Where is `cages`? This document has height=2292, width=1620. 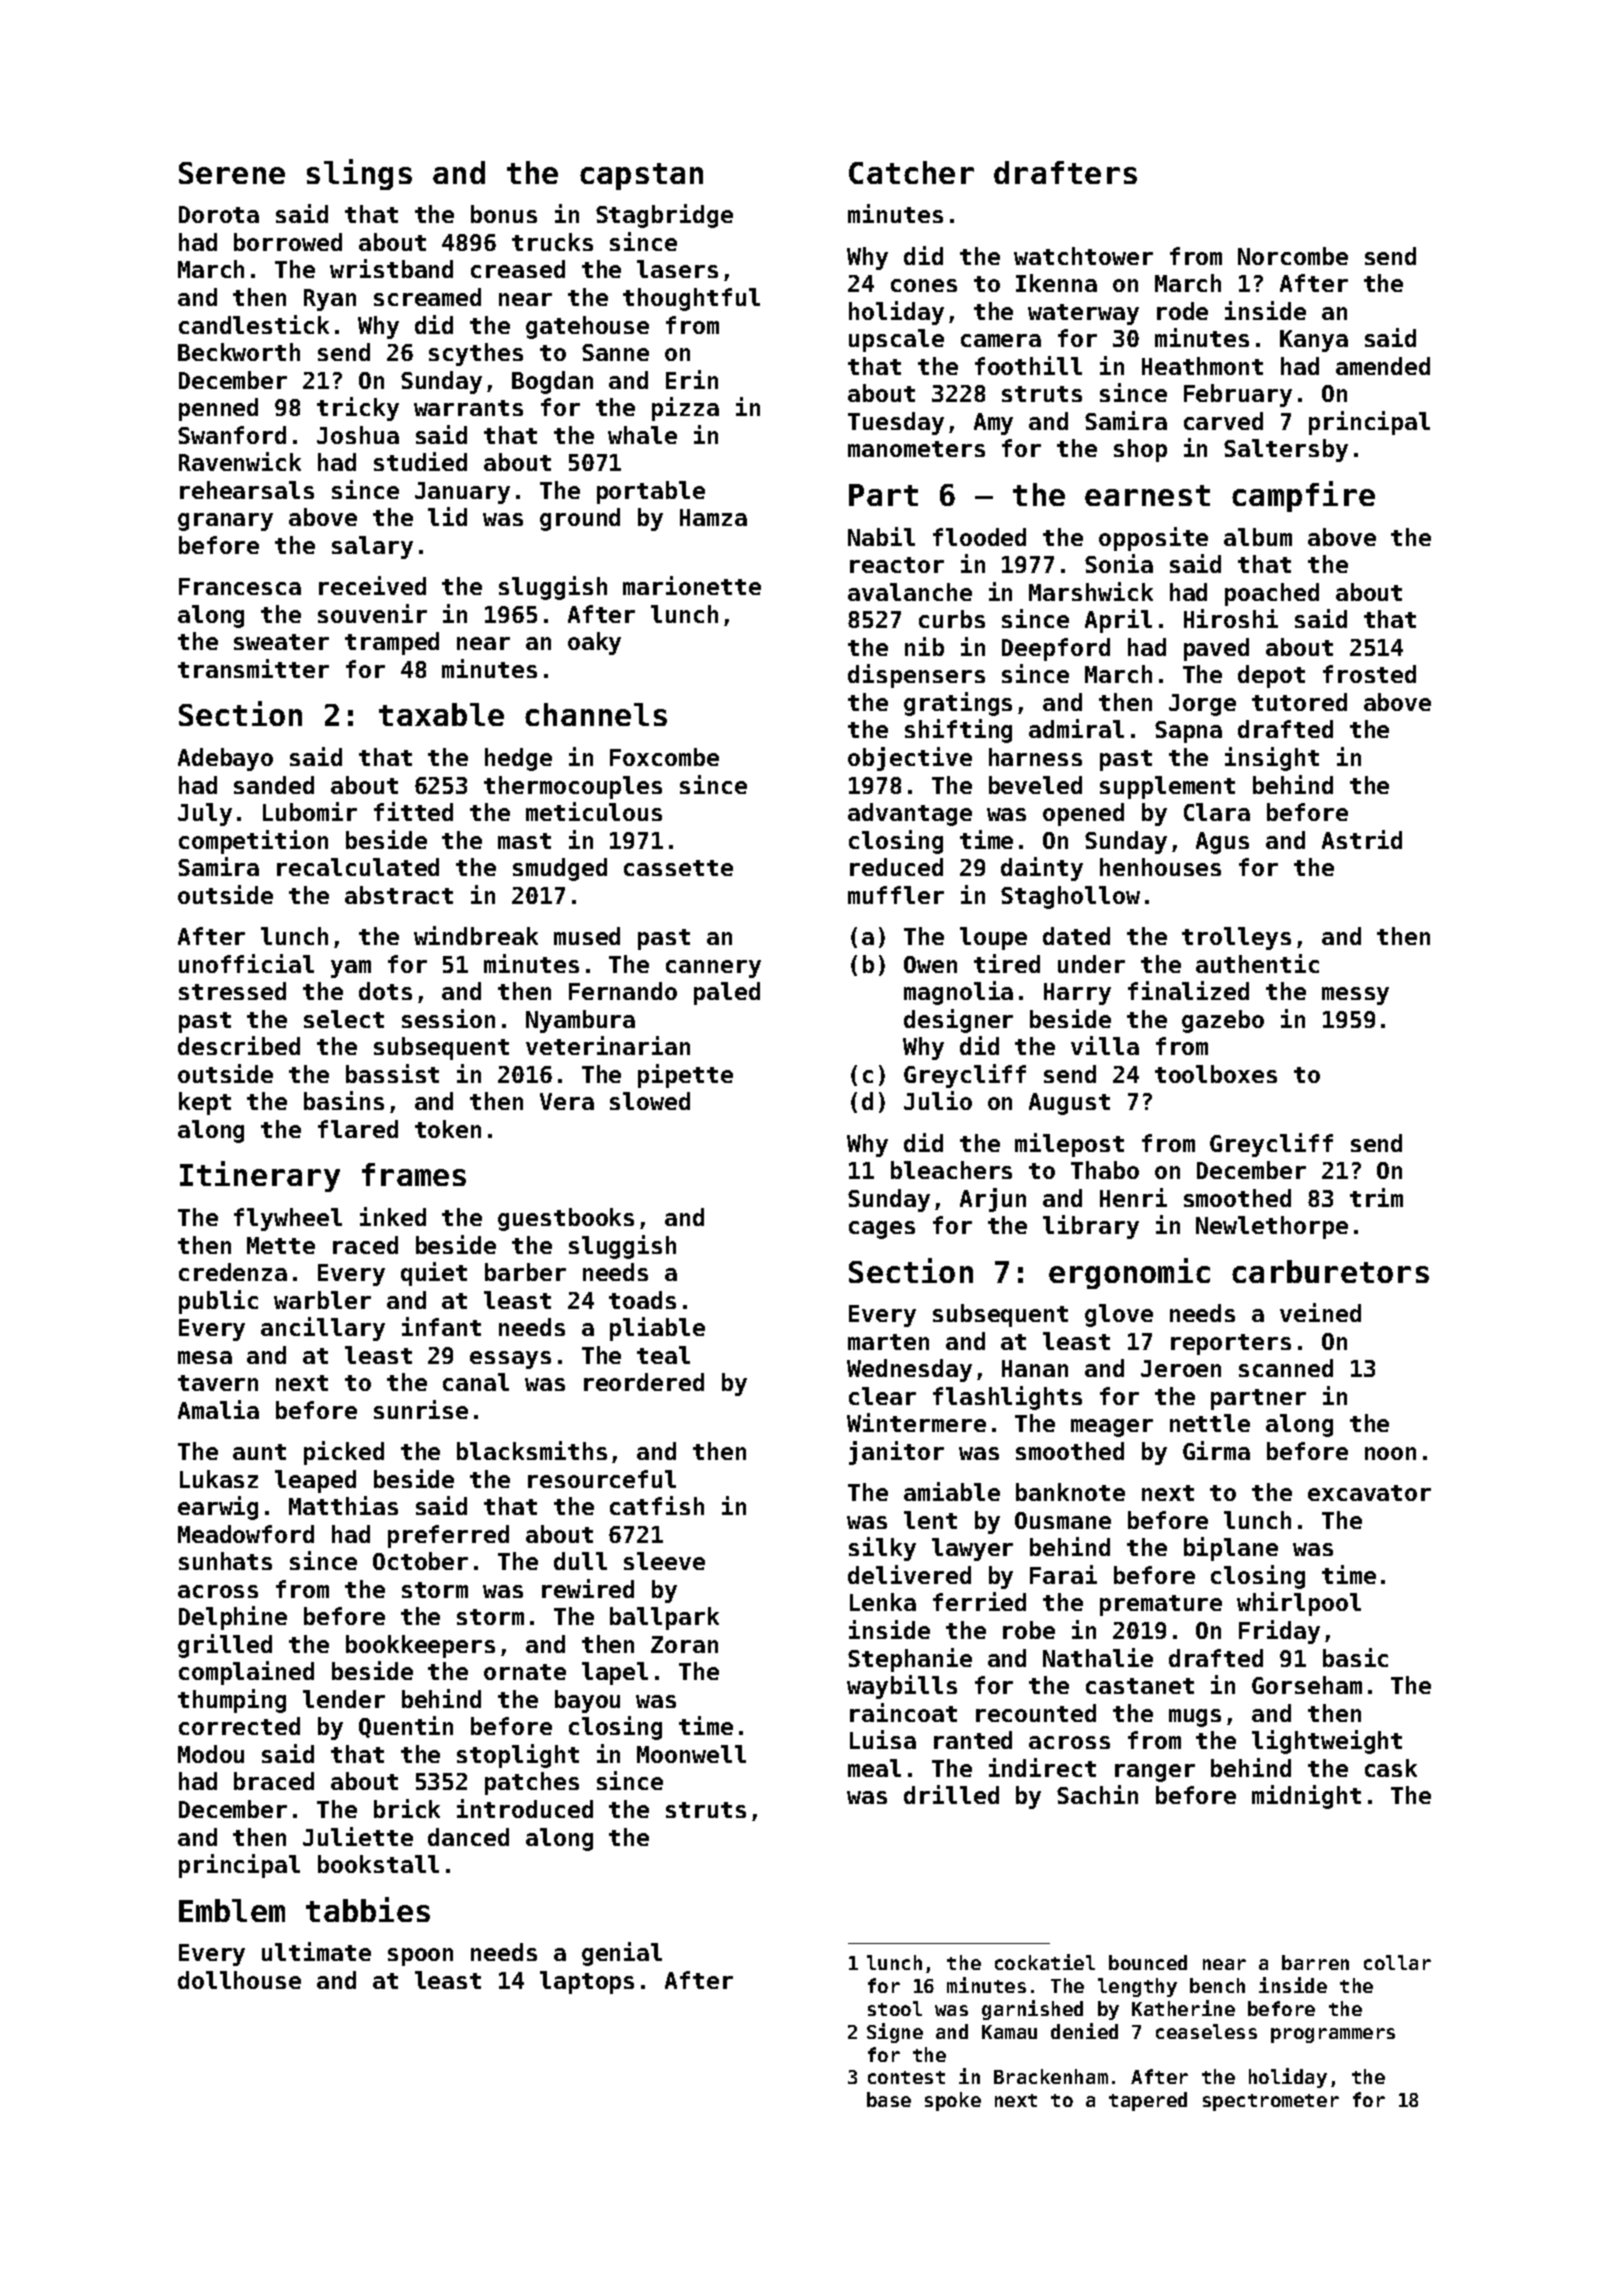
cages is located at coordinates (882, 1230).
